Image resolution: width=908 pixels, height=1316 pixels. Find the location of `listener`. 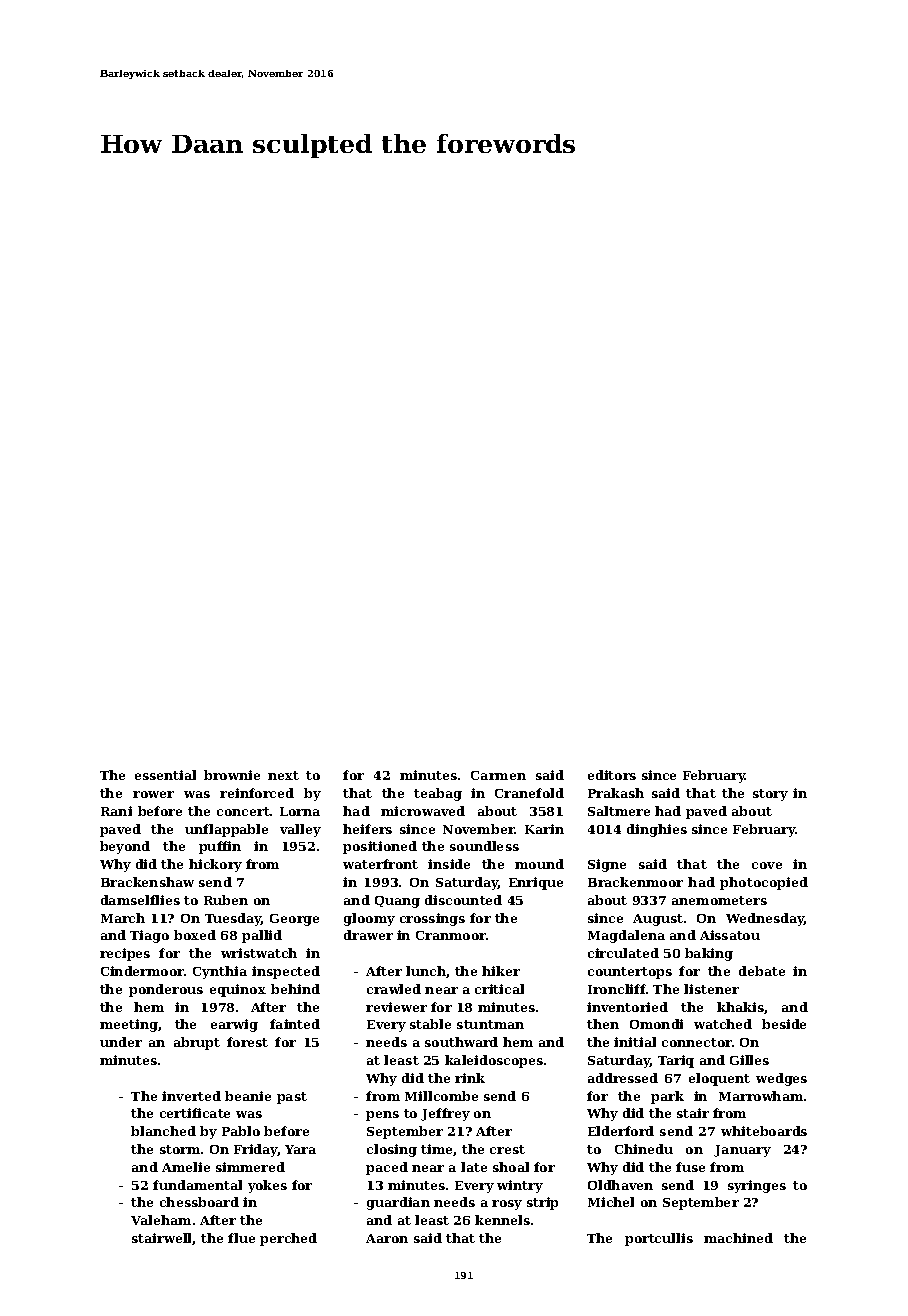

listener is located at coordinates (711, 989).
